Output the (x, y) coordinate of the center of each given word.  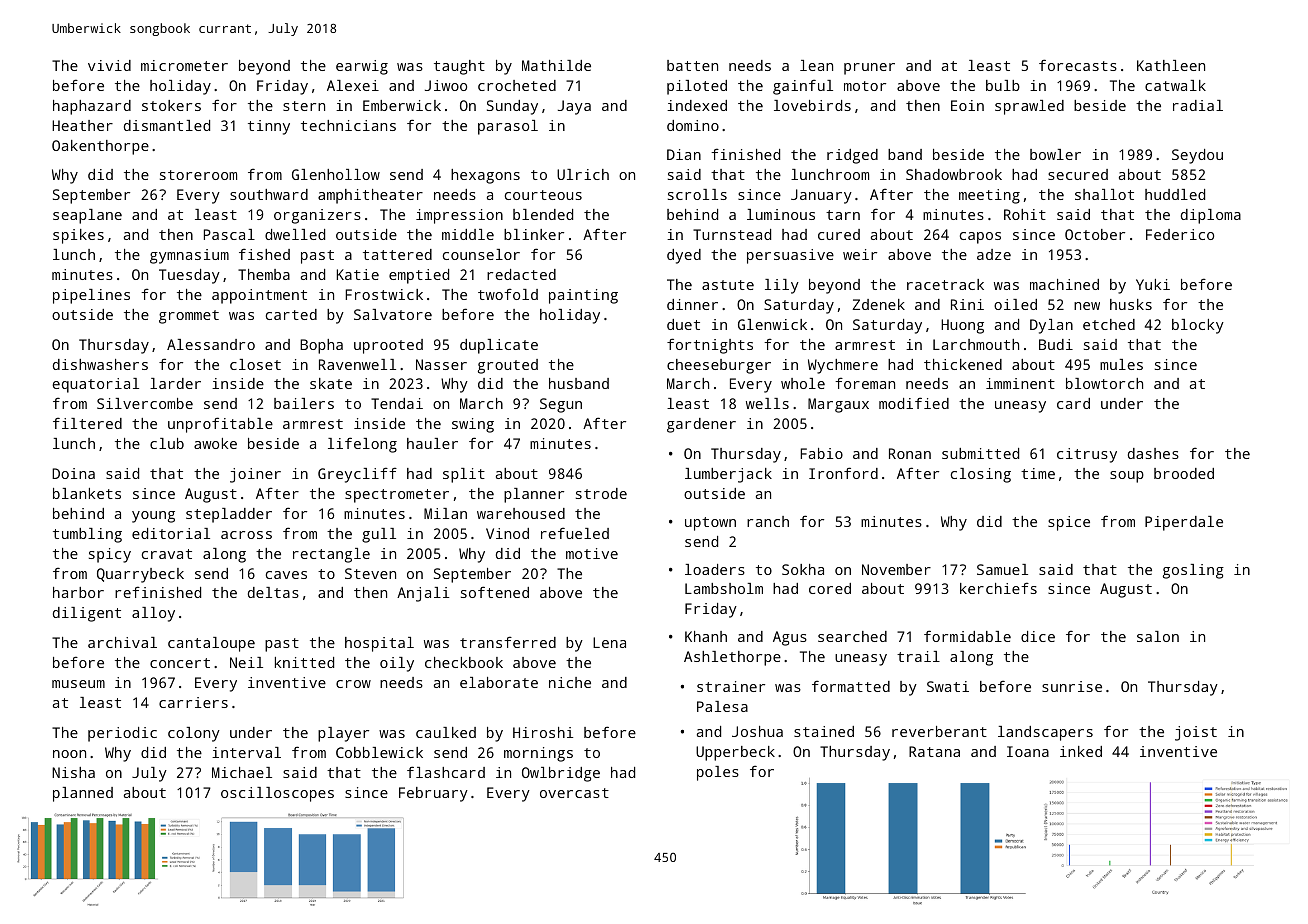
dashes (1153, 453)
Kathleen (1171, 65)
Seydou (1197, 156)
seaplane (87, 216)
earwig (362, 67)
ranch (768, 521)
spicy (110, 555)
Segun (561, 405)
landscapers (1045, 733)
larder (175, 383)
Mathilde (556, 65)
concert (180, 663)
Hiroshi (543, 732)
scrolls (697, 194)
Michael (242, 772)
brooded (1184, 473)
